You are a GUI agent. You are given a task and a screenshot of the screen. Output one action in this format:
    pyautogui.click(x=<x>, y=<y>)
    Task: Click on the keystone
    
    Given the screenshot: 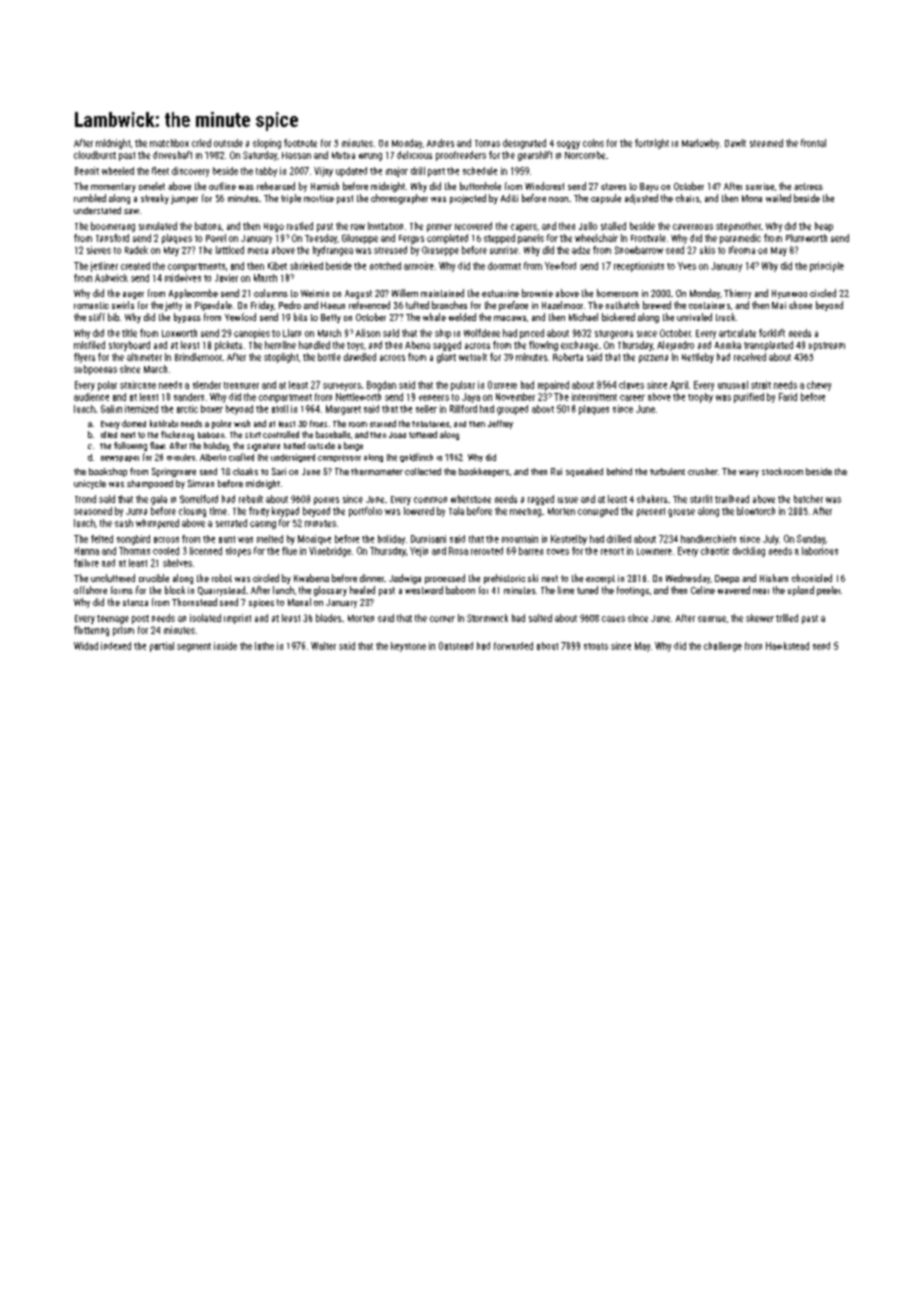 What is the action you would take?
    pyautogui.click(x=408, y=647)
